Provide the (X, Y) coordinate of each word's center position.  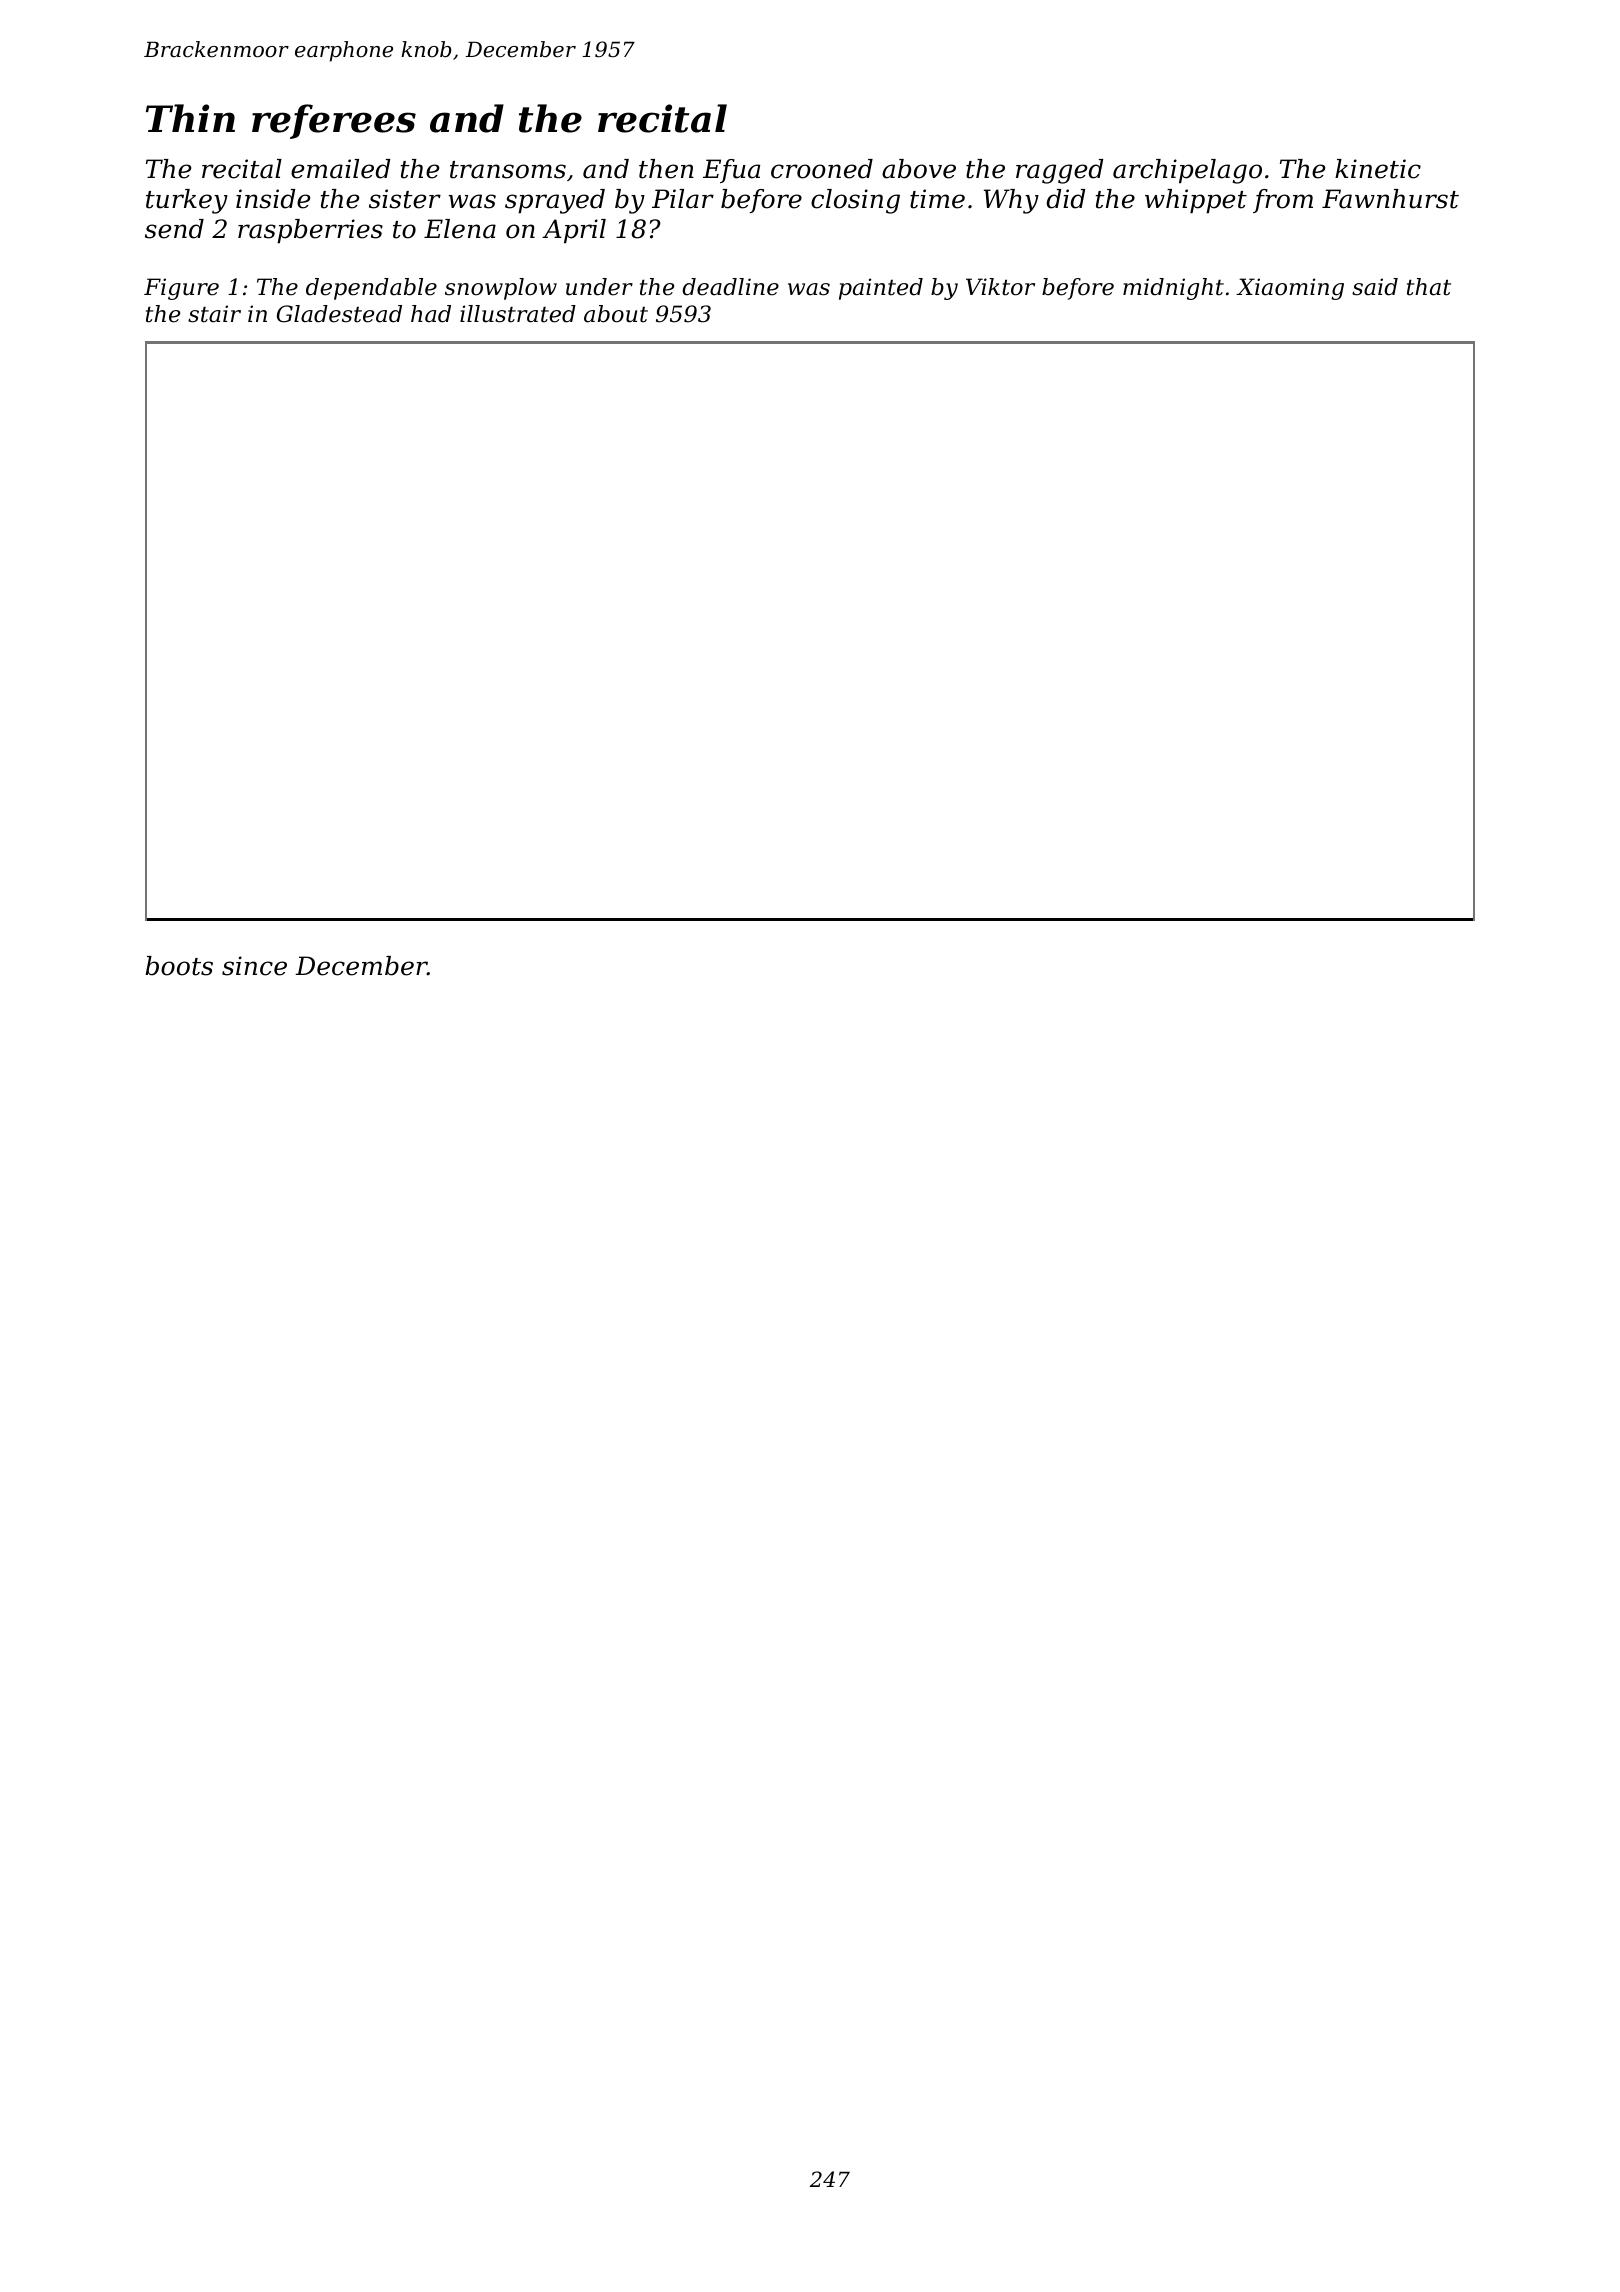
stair (214, 314)
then (666, 169)
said (1375, 287)
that (1429, 287)
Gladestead (339, 314)
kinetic (1378, 169)
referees (334, 121)
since (254, 966)
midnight (1173, 289)
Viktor (1000, 287)
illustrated (518, 314)
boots (179, 966)
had (431, 314)
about (616, 314)
